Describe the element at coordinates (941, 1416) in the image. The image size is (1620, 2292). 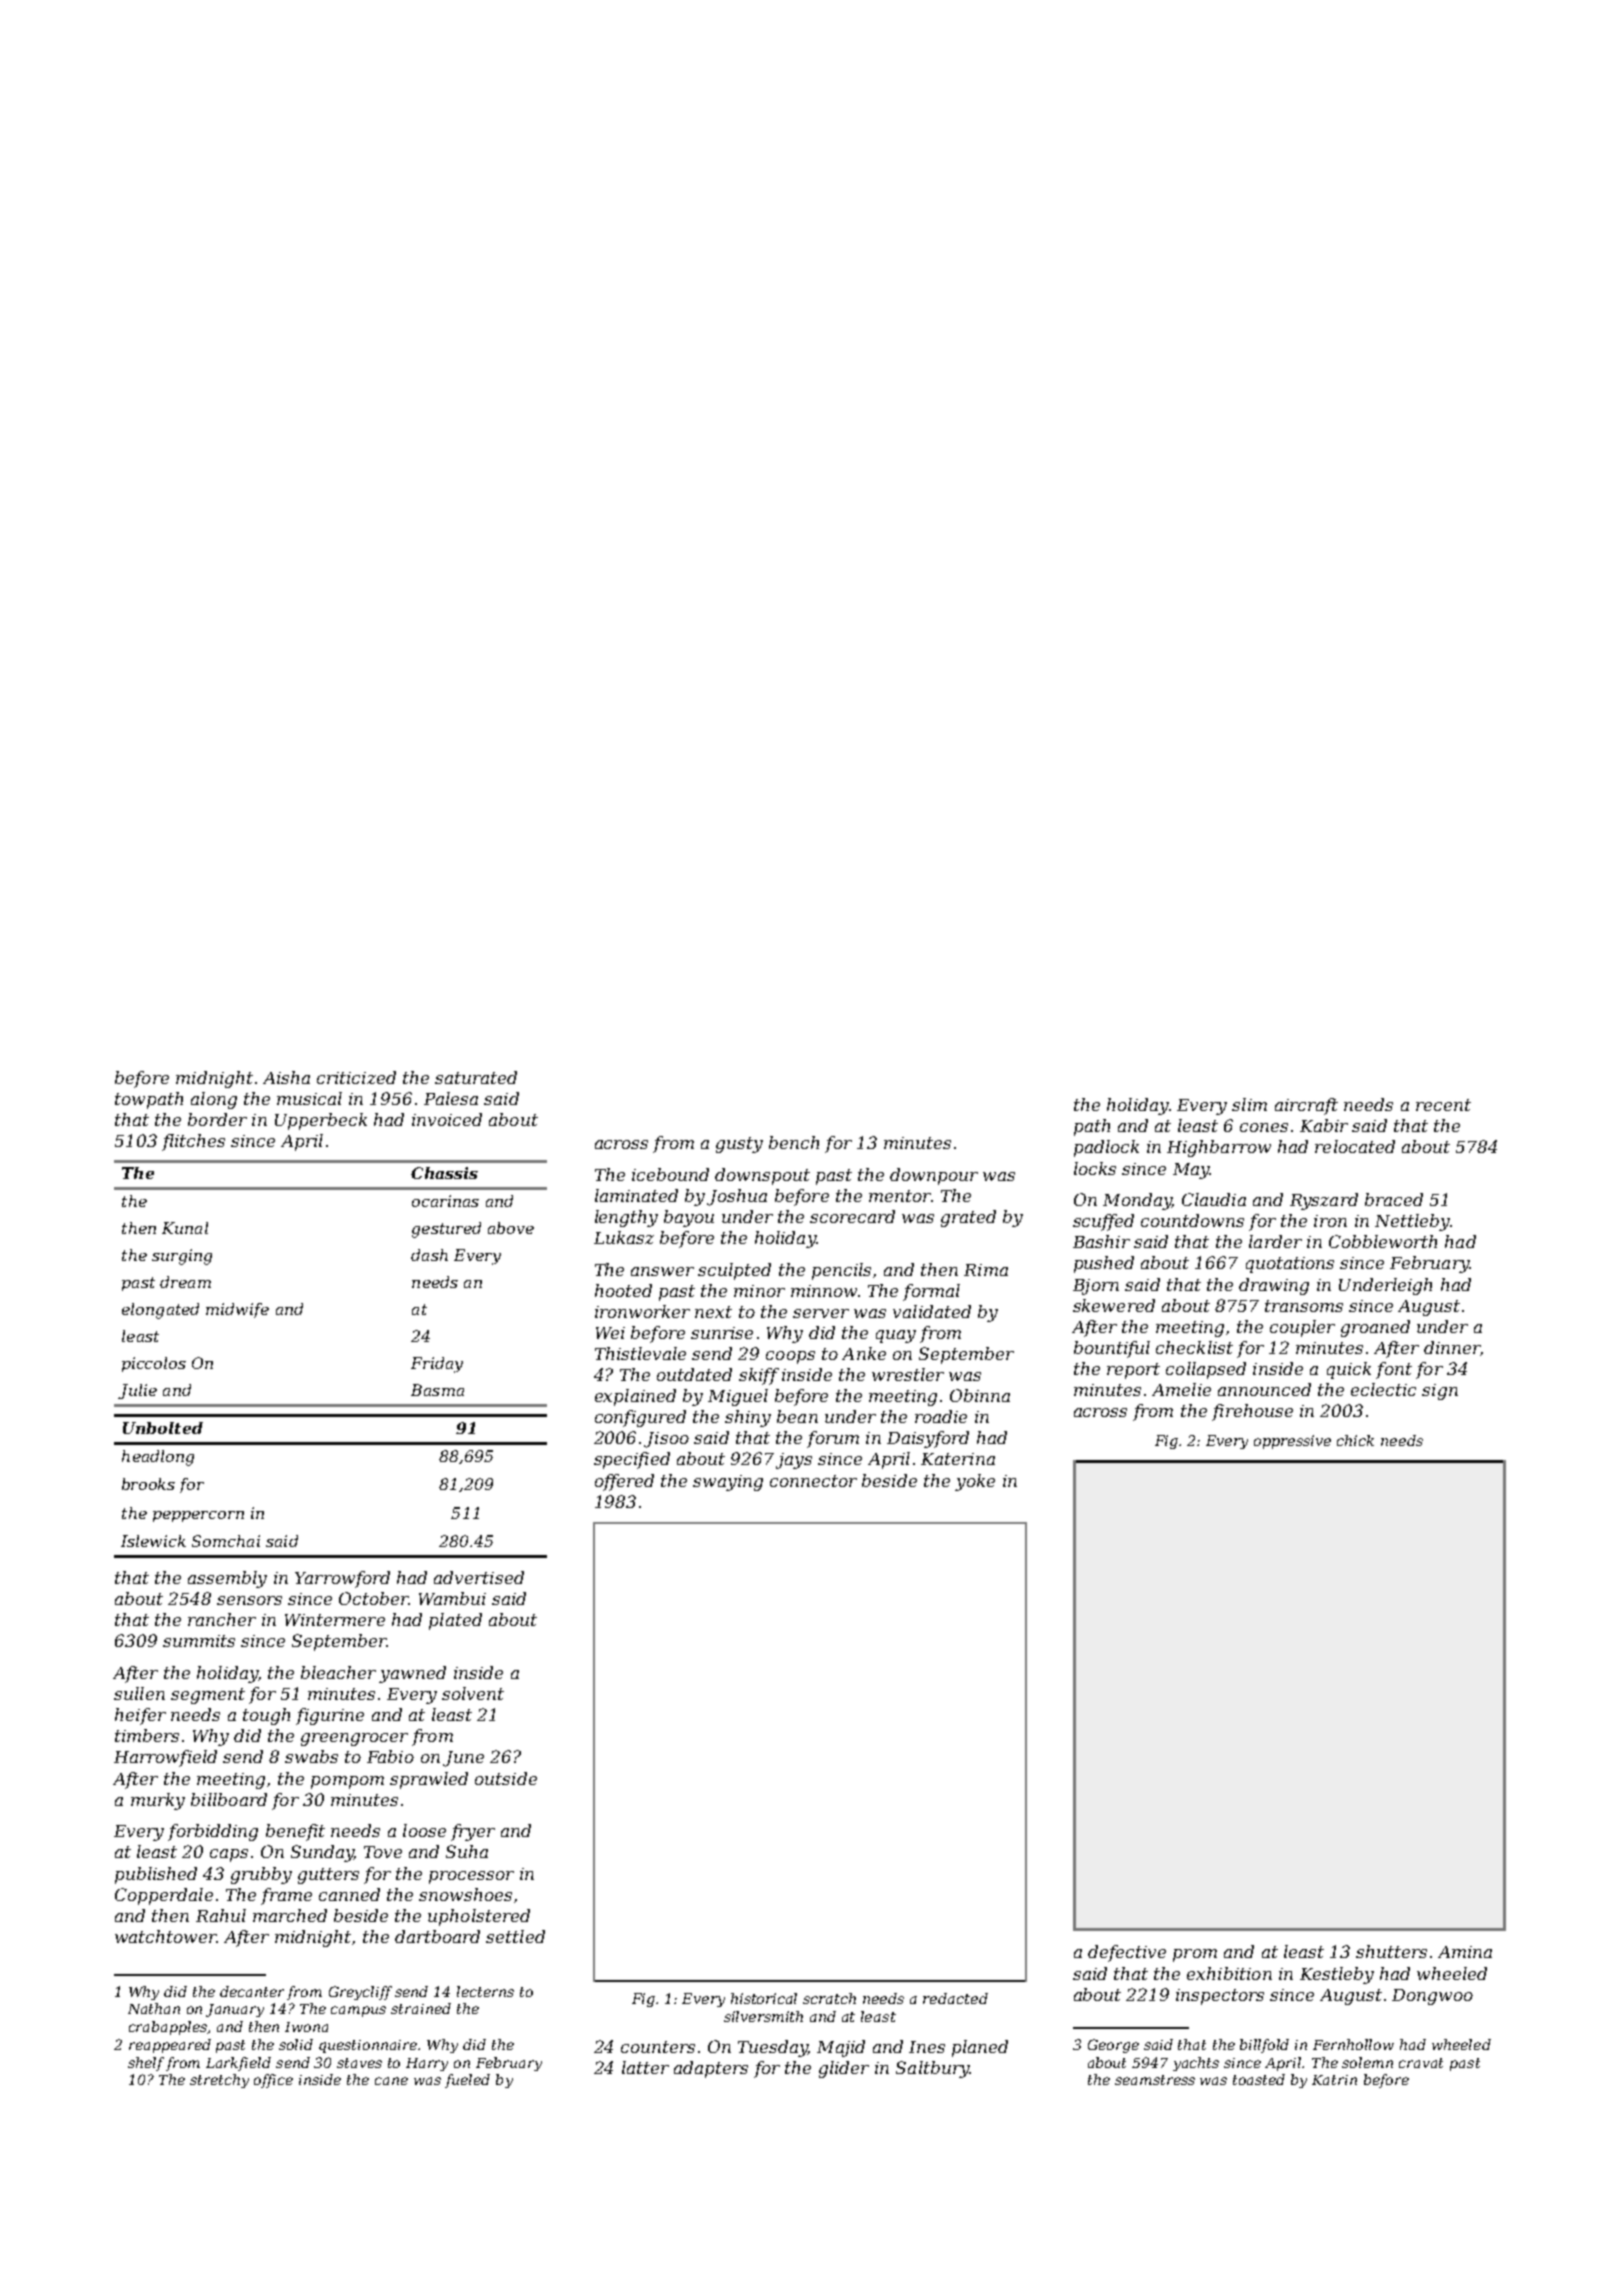
I see `roadie` at that location.
